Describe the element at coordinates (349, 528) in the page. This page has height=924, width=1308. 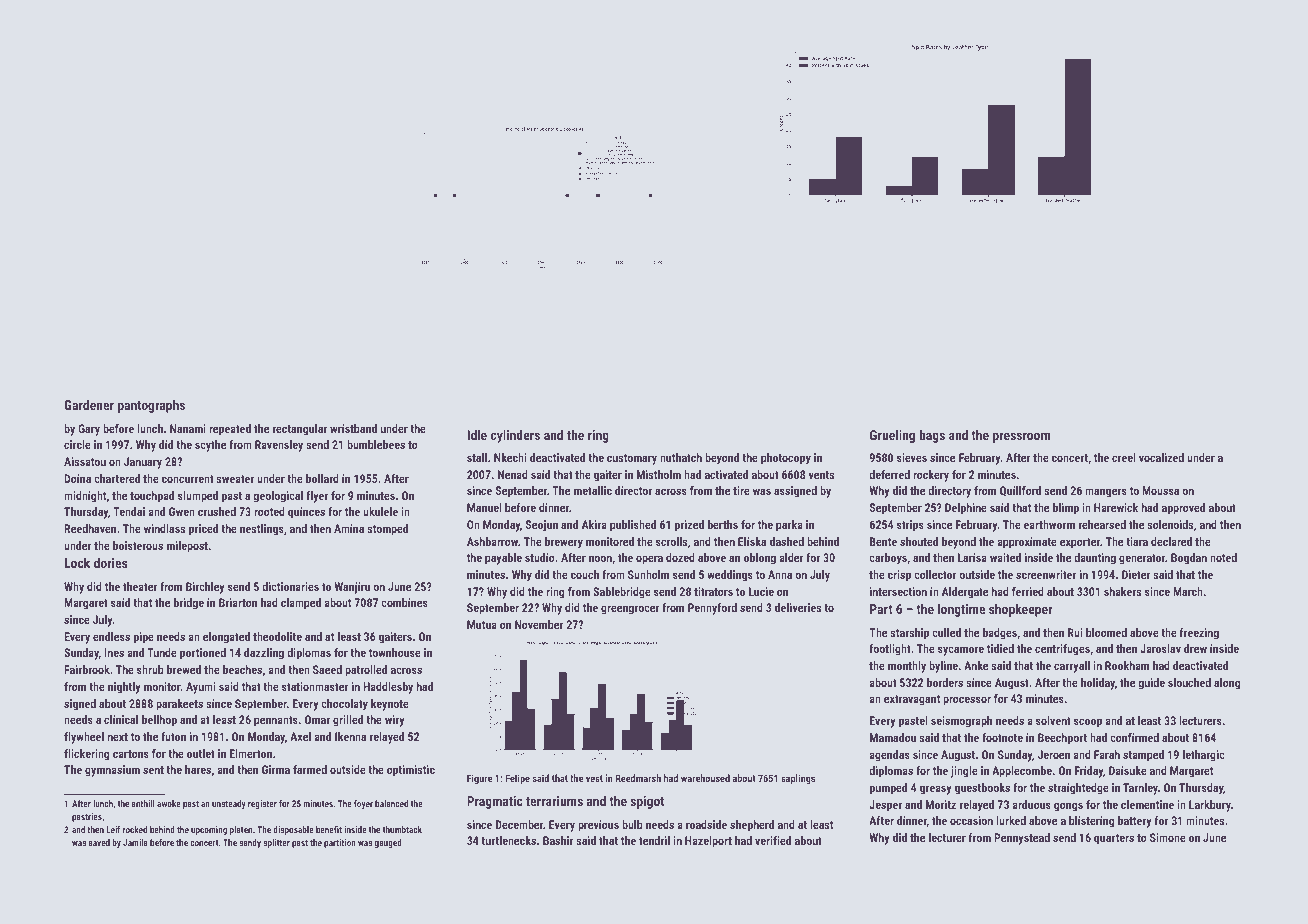
I see `Amina` at that location.
